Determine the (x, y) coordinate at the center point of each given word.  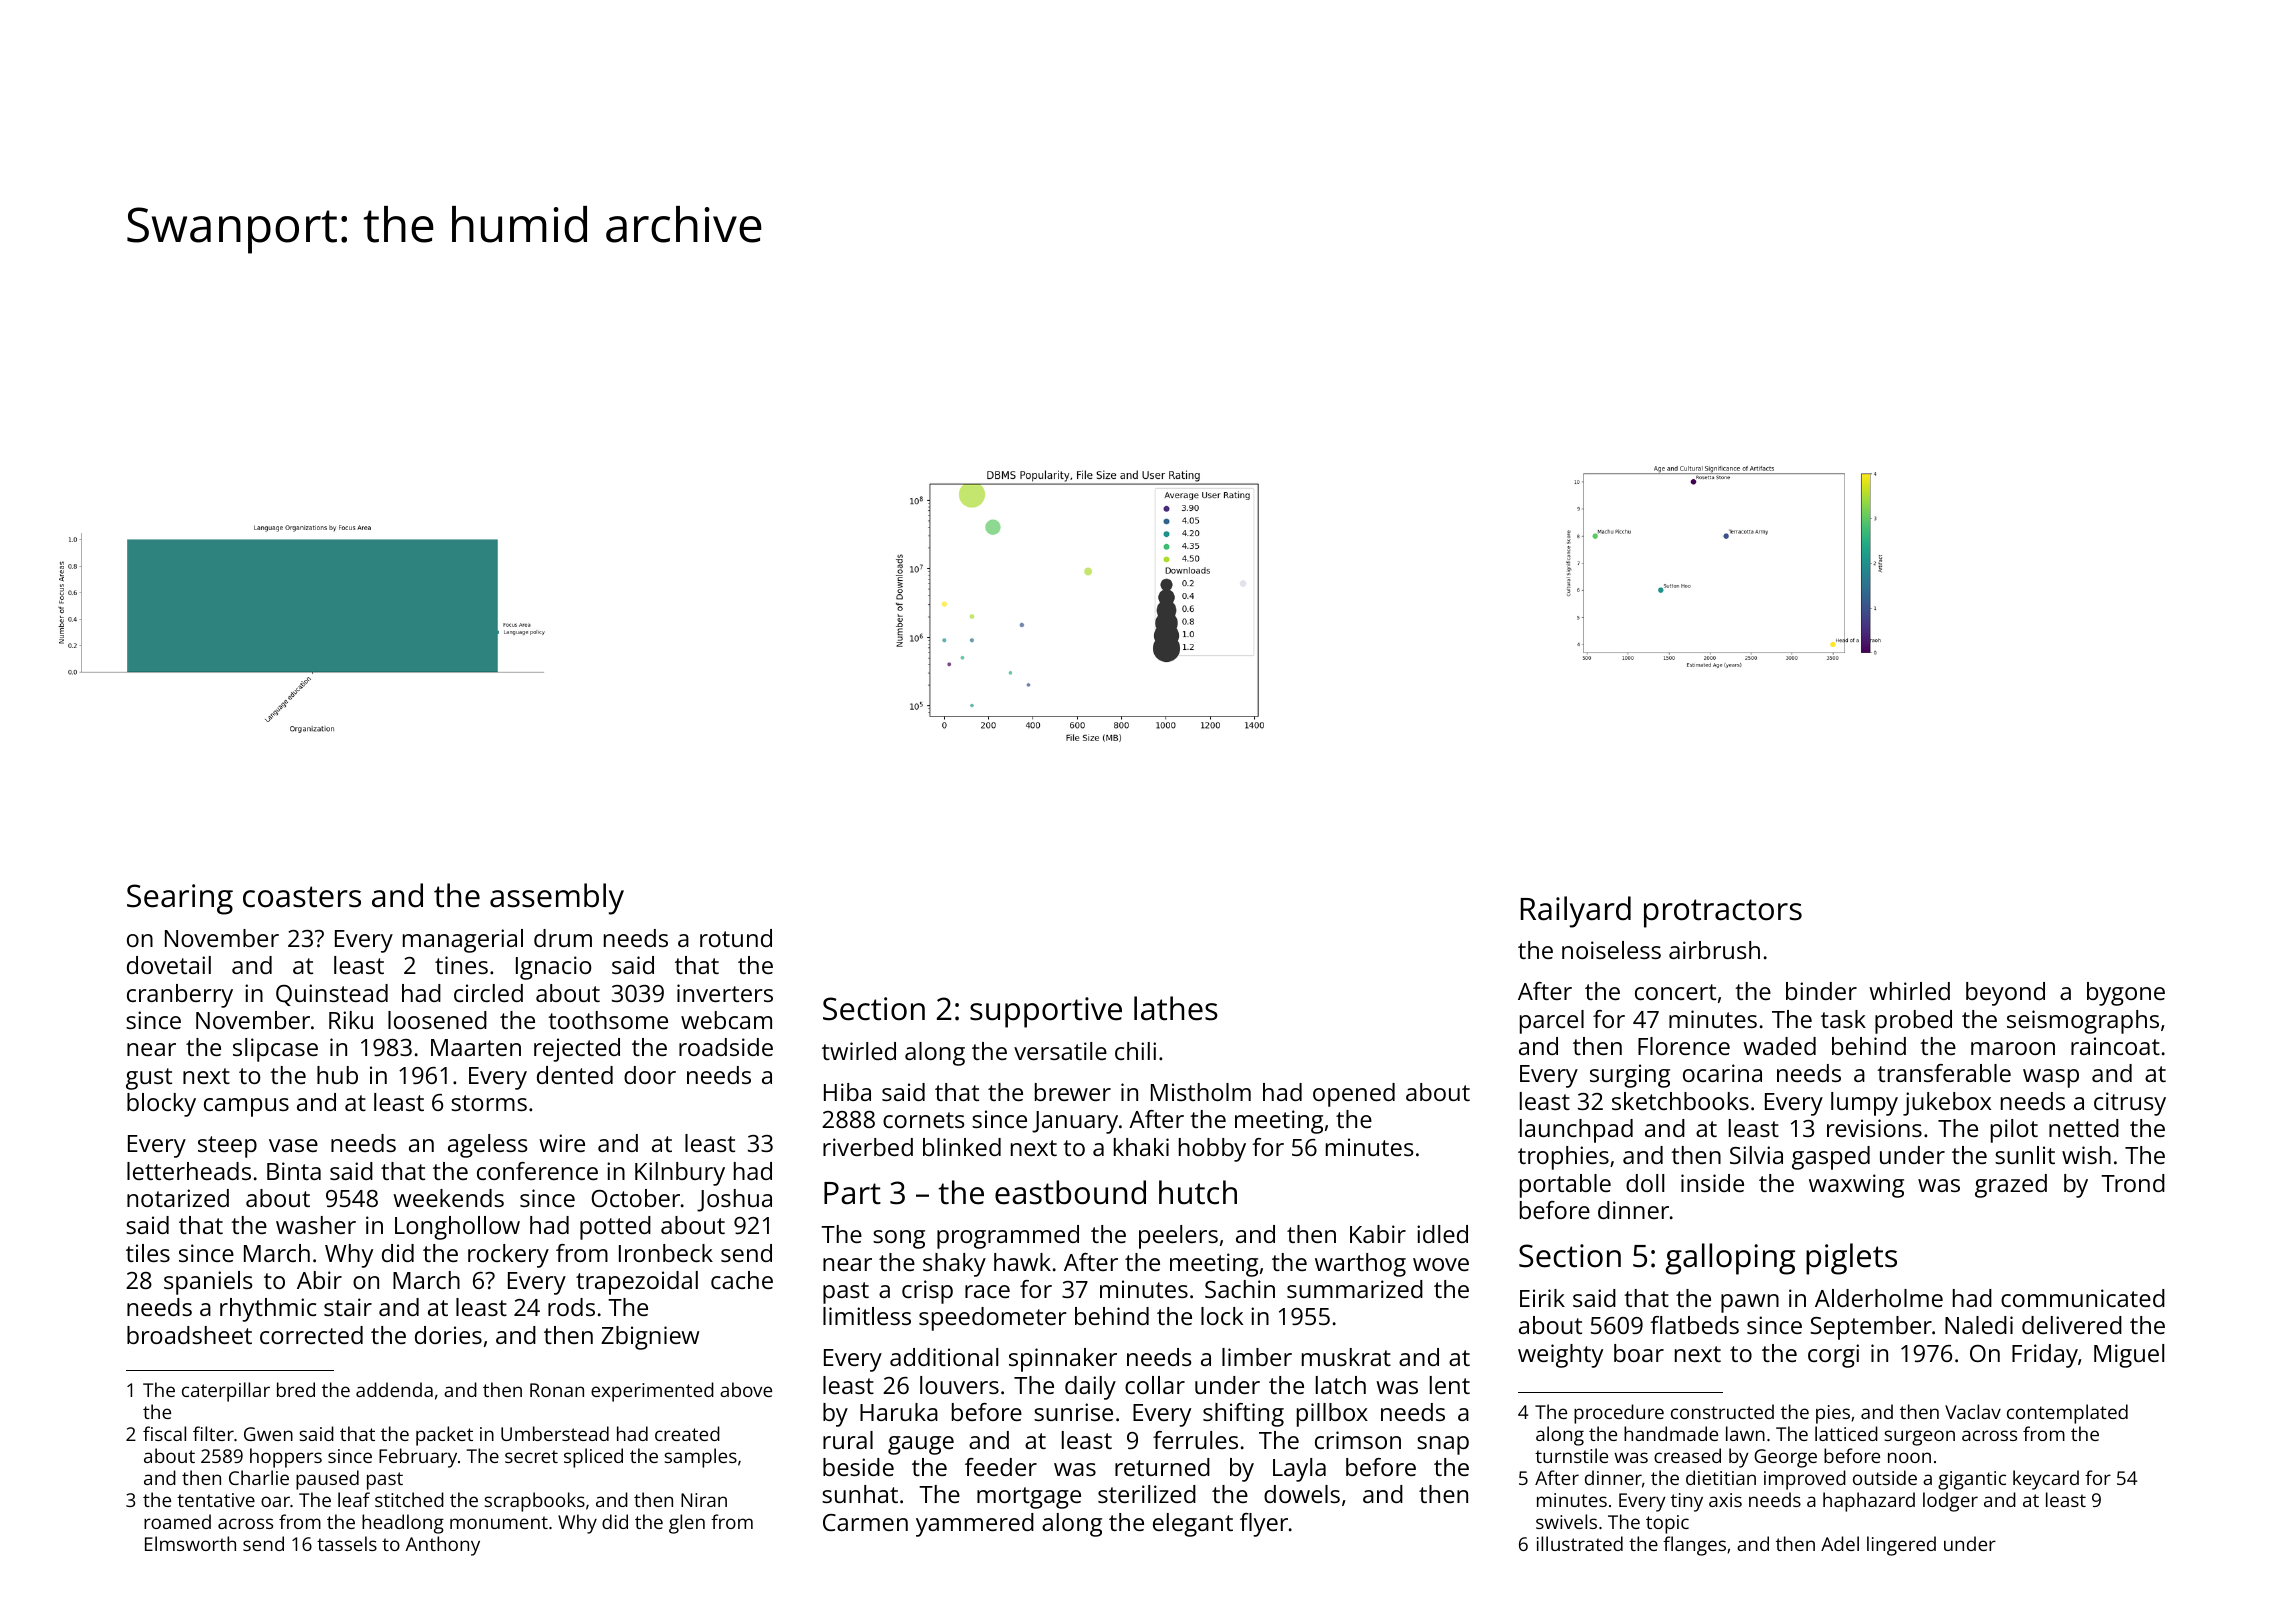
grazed (2011, 1186)
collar (1155, 1385)
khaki (1141, 1147)
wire (562, 1143)
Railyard (1576, 912)
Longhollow (457, 1228)
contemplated (2067, 1414)
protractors (1723, 913)
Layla (1299, 1470)
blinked (962, 1147)
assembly (557, 899)
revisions (1874, 1128)
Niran (704, 1500)
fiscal (164, 1433)
